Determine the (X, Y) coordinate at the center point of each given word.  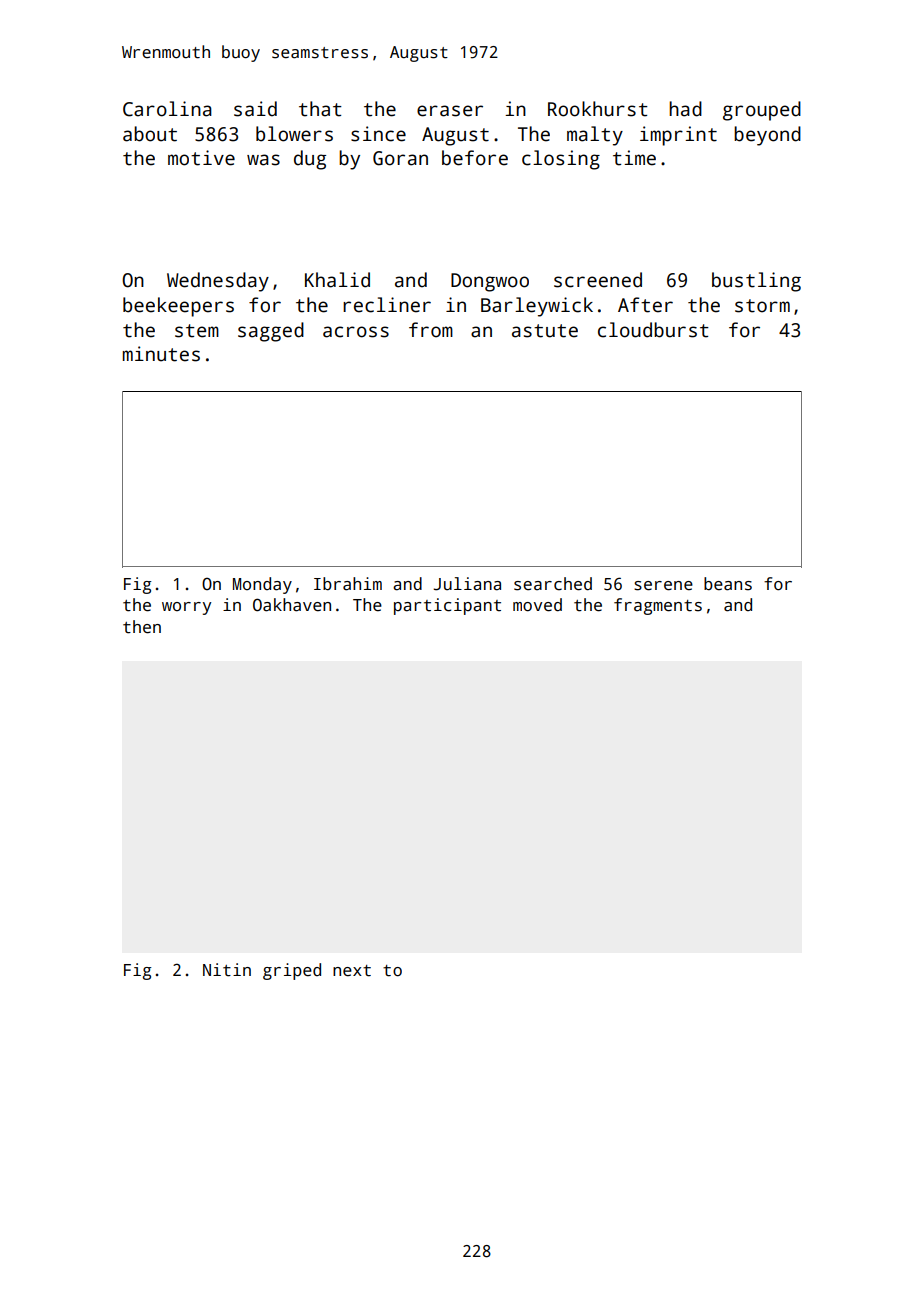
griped (292, 971)
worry (186, 608)
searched (553, 584)
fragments (658, 606)
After (645, 305)
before (475, 158)
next (352, 971)
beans (728, 584)
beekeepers (178, 307)
